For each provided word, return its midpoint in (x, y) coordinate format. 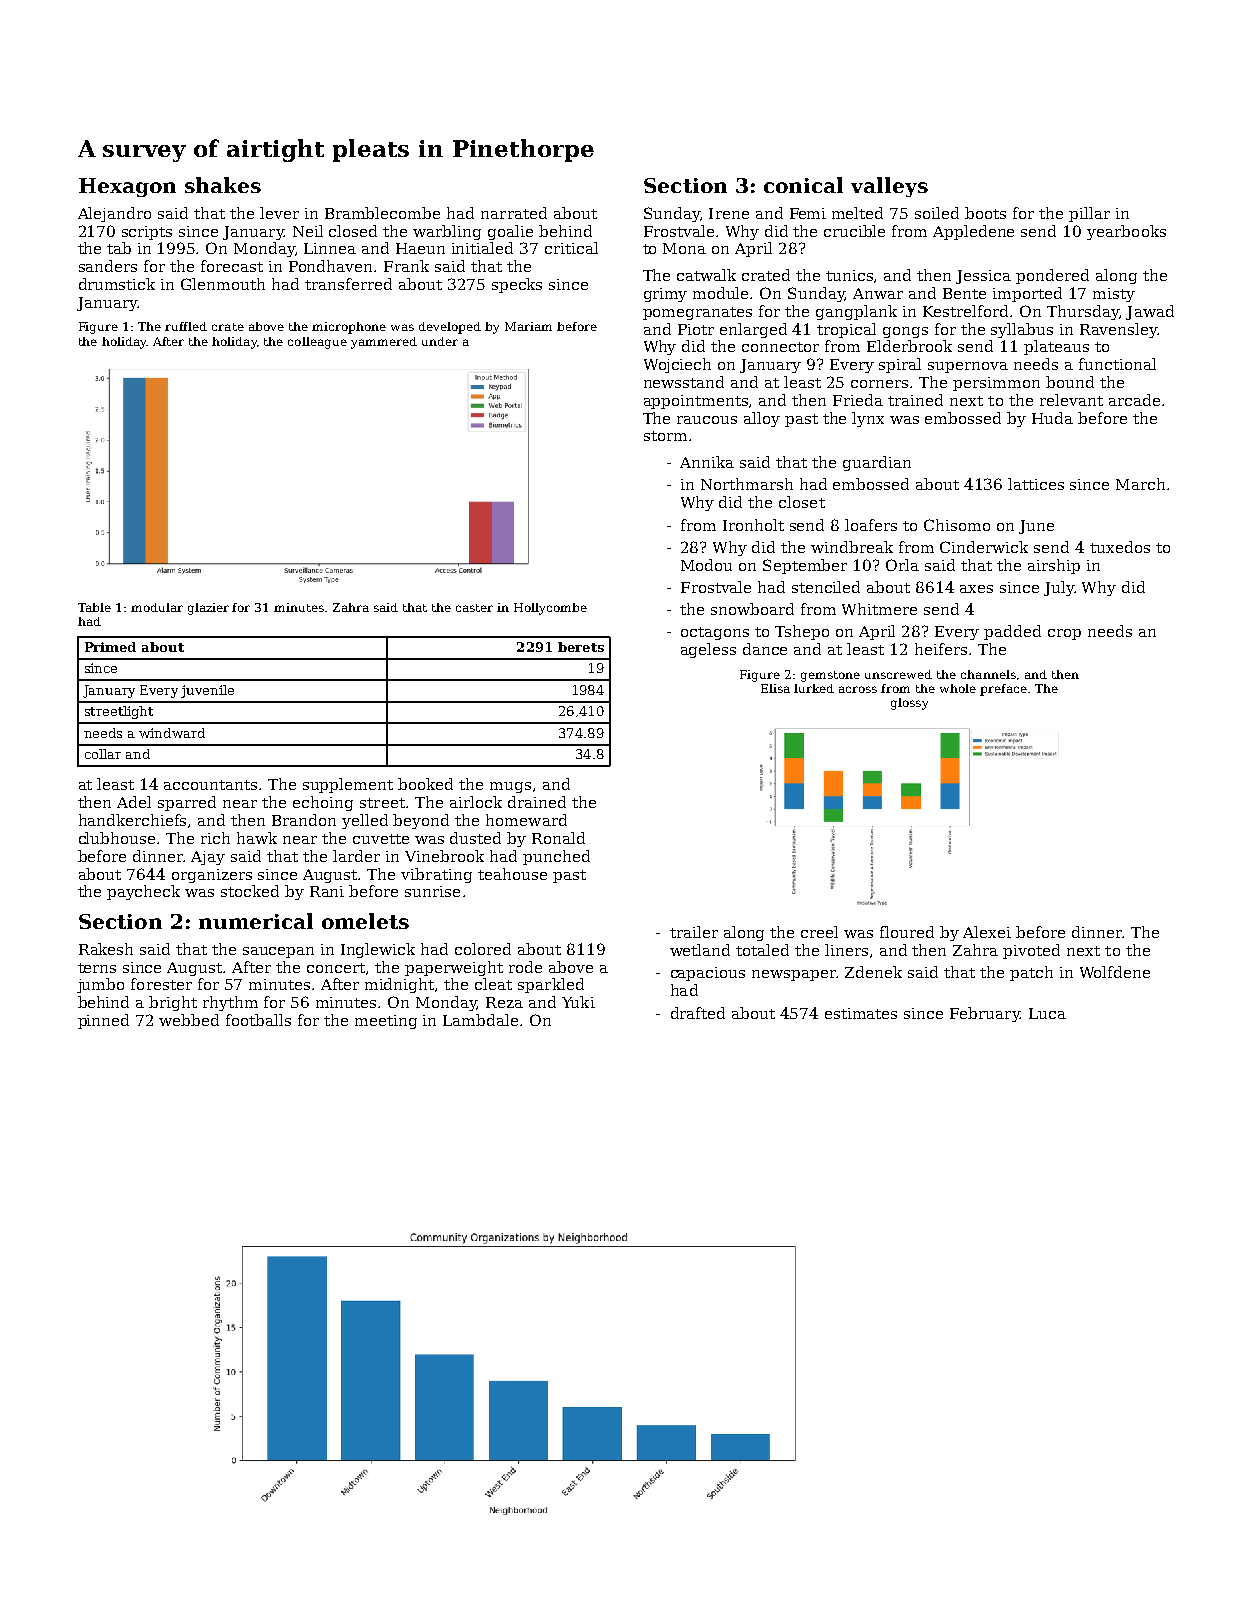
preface (1003, 690)
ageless (708, 650)
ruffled (186, 326)
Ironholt (753, 525)
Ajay (208, 858)
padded (1012, 632)
